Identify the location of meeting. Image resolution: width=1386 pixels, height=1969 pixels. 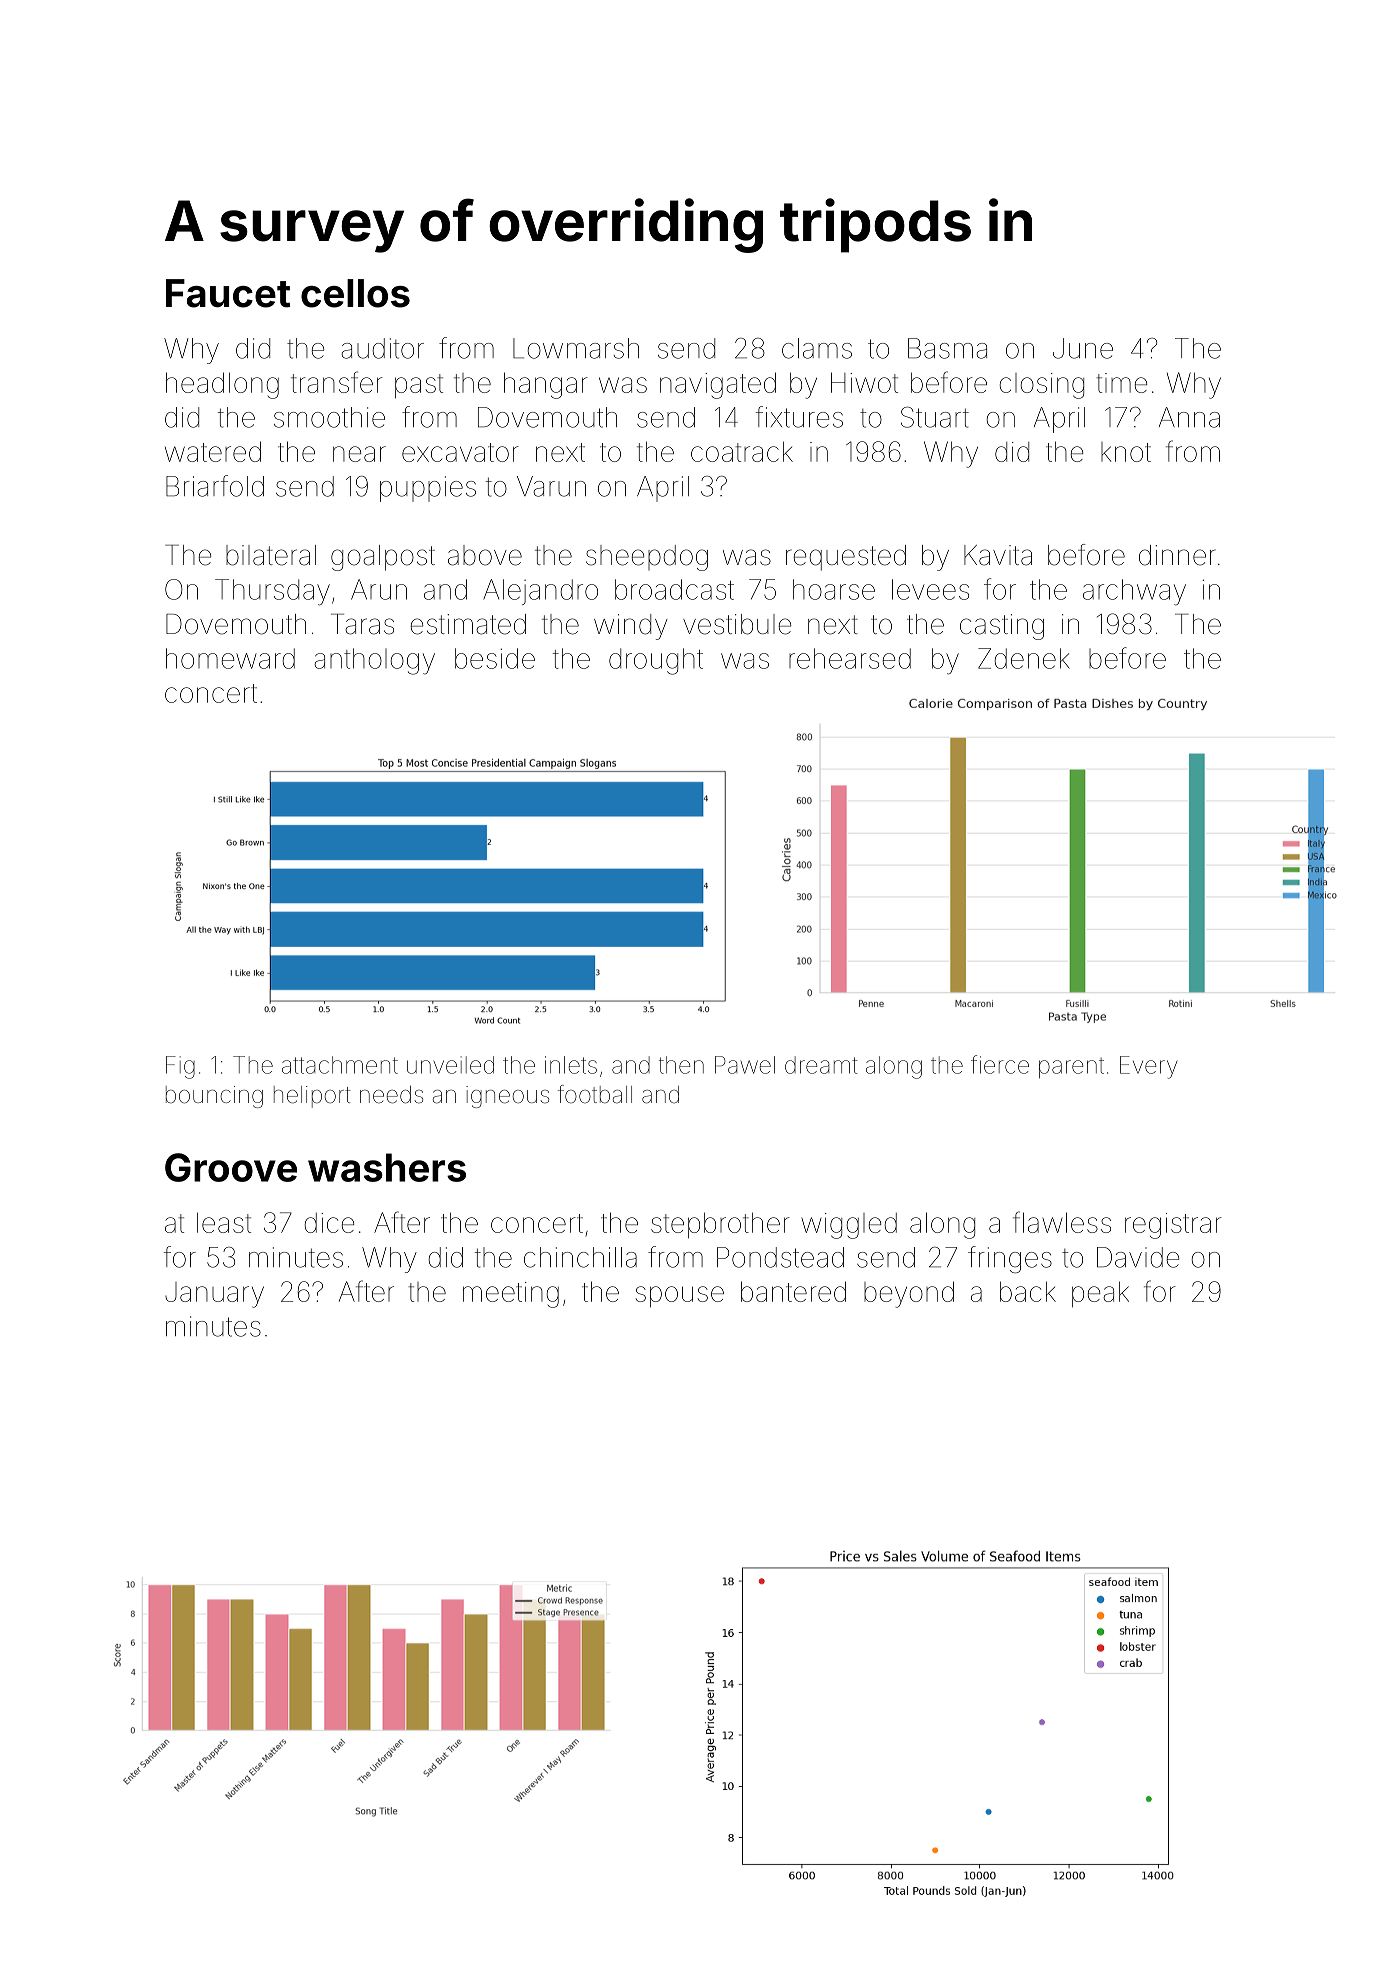
(511, 1295).
